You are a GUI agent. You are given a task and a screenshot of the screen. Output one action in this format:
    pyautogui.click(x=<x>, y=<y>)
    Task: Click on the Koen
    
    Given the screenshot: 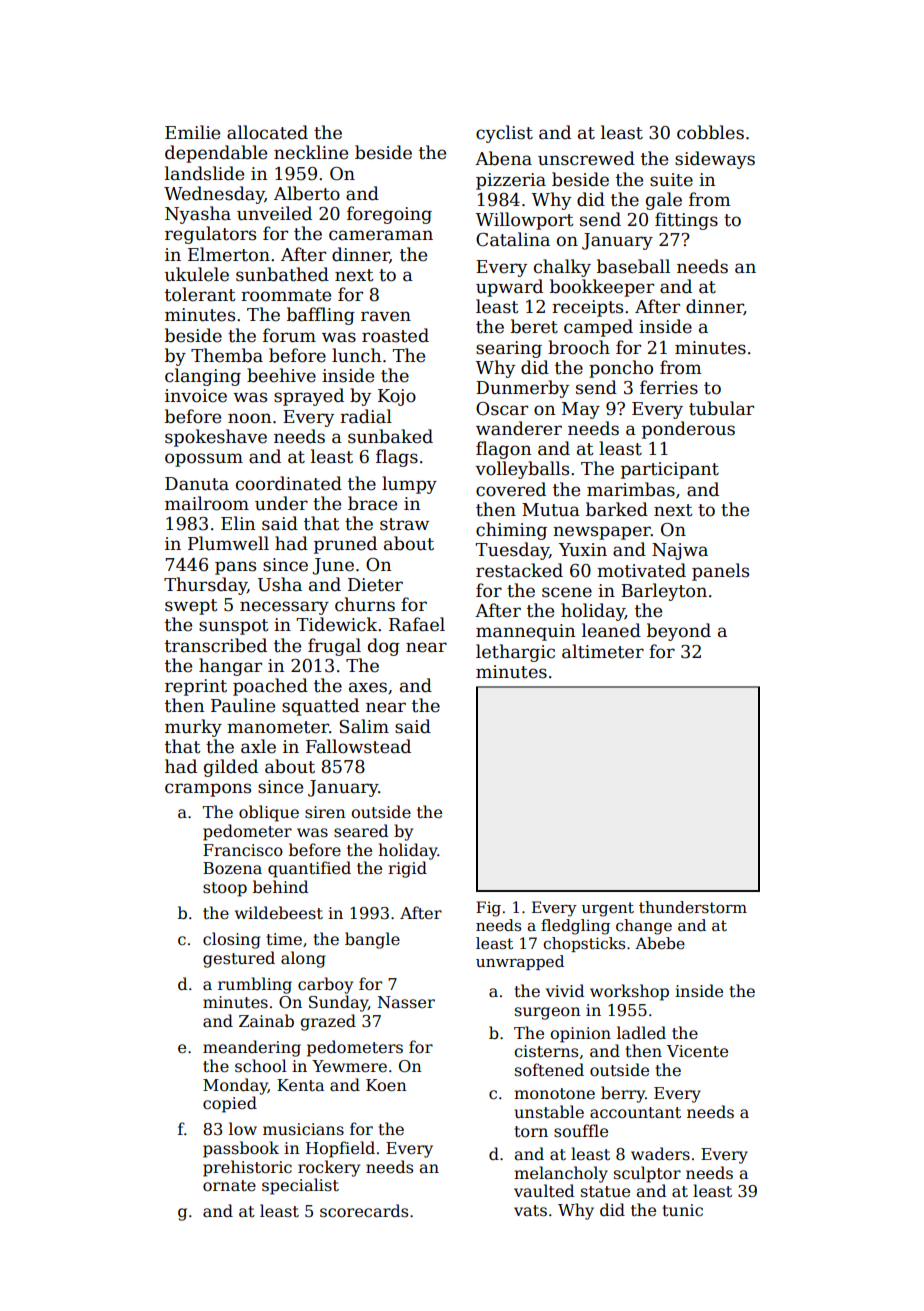 What is the action you would take?
    pyautogui.click(x=386, y=1085)
